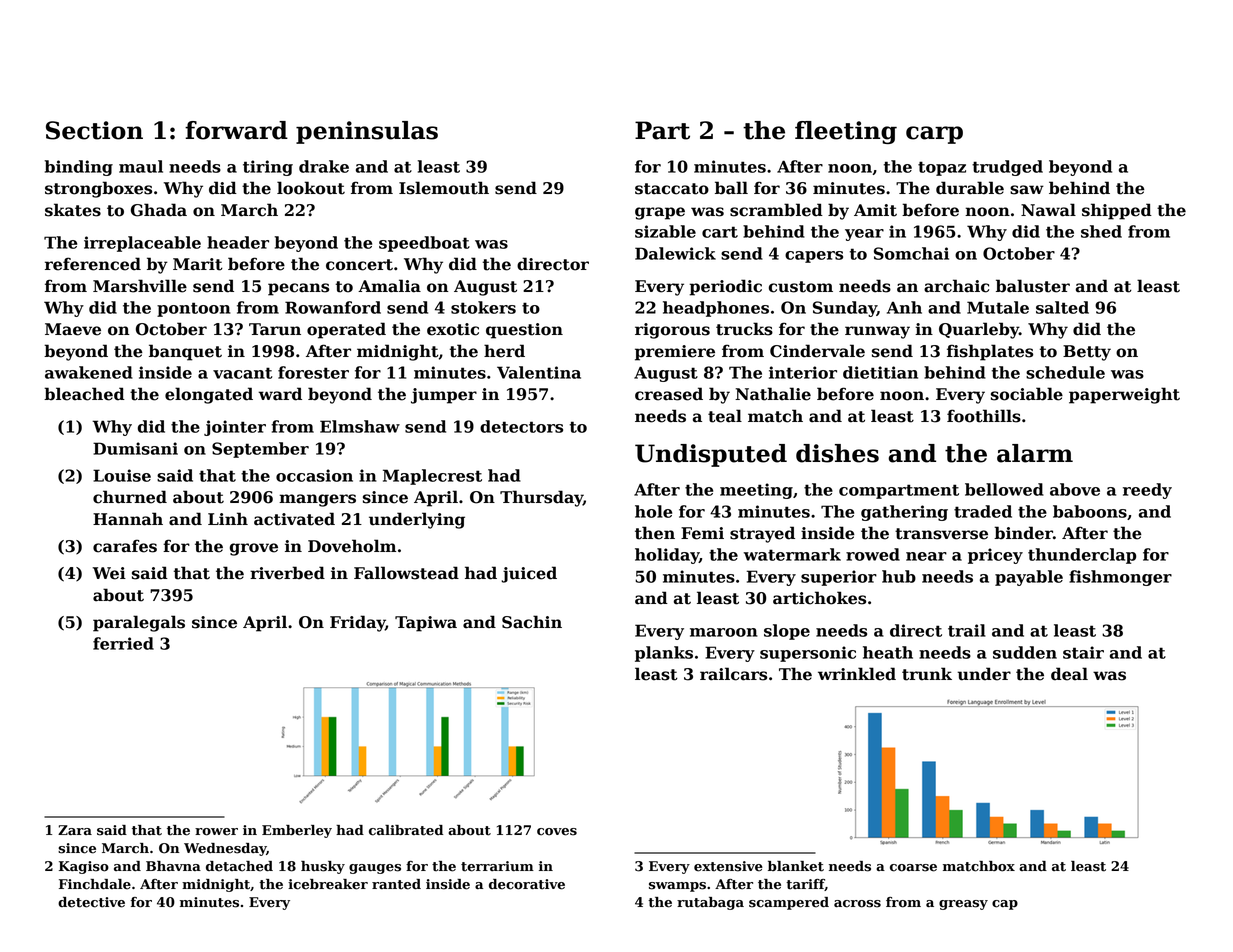 This screenshot has width=1233, height=952. I want to click on peninsulas, so click(367, 132).
